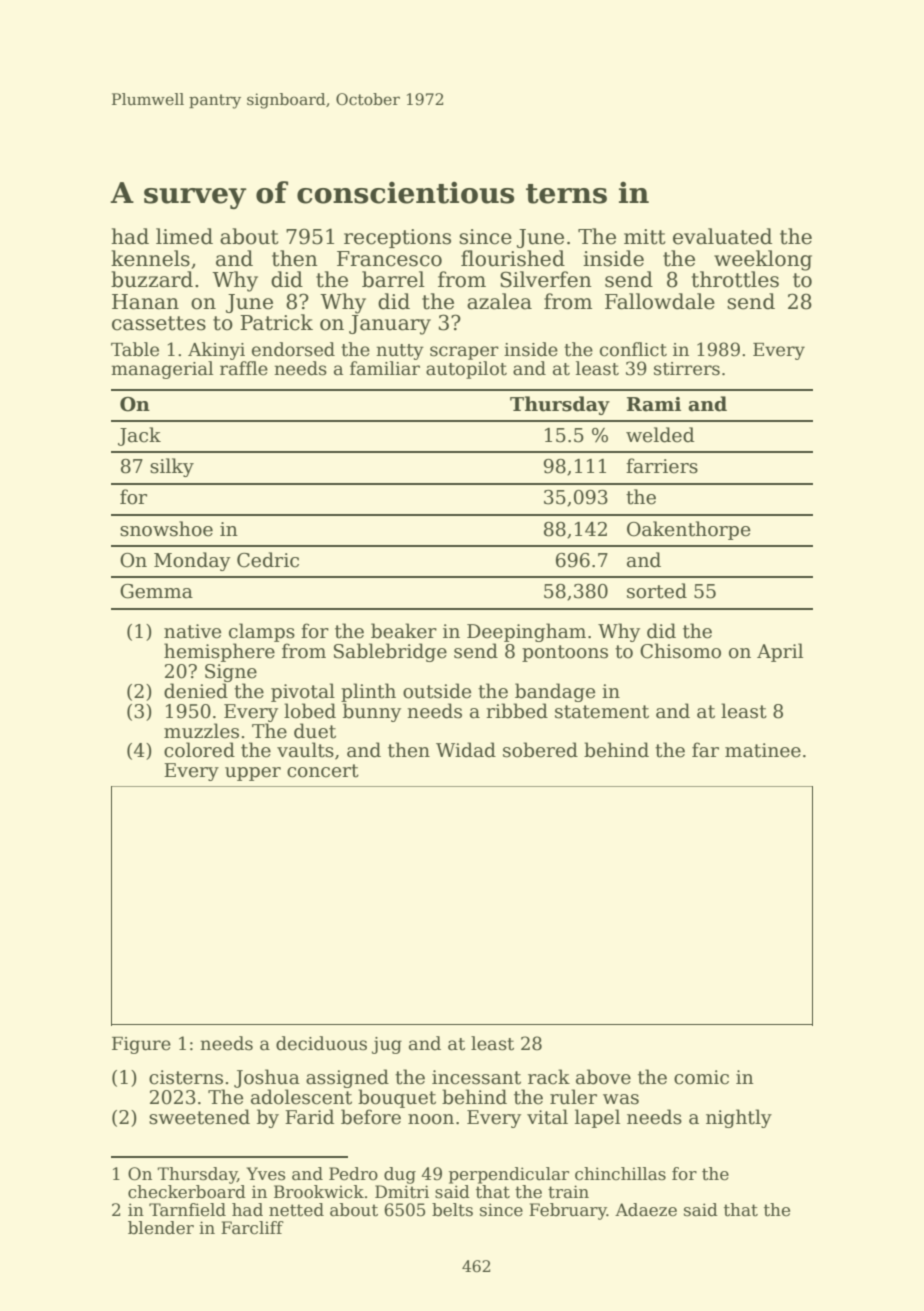 This page has height=1311, width=924. Describe the element at coordinates (660, 435) in the page. I see `welded` at that location.
